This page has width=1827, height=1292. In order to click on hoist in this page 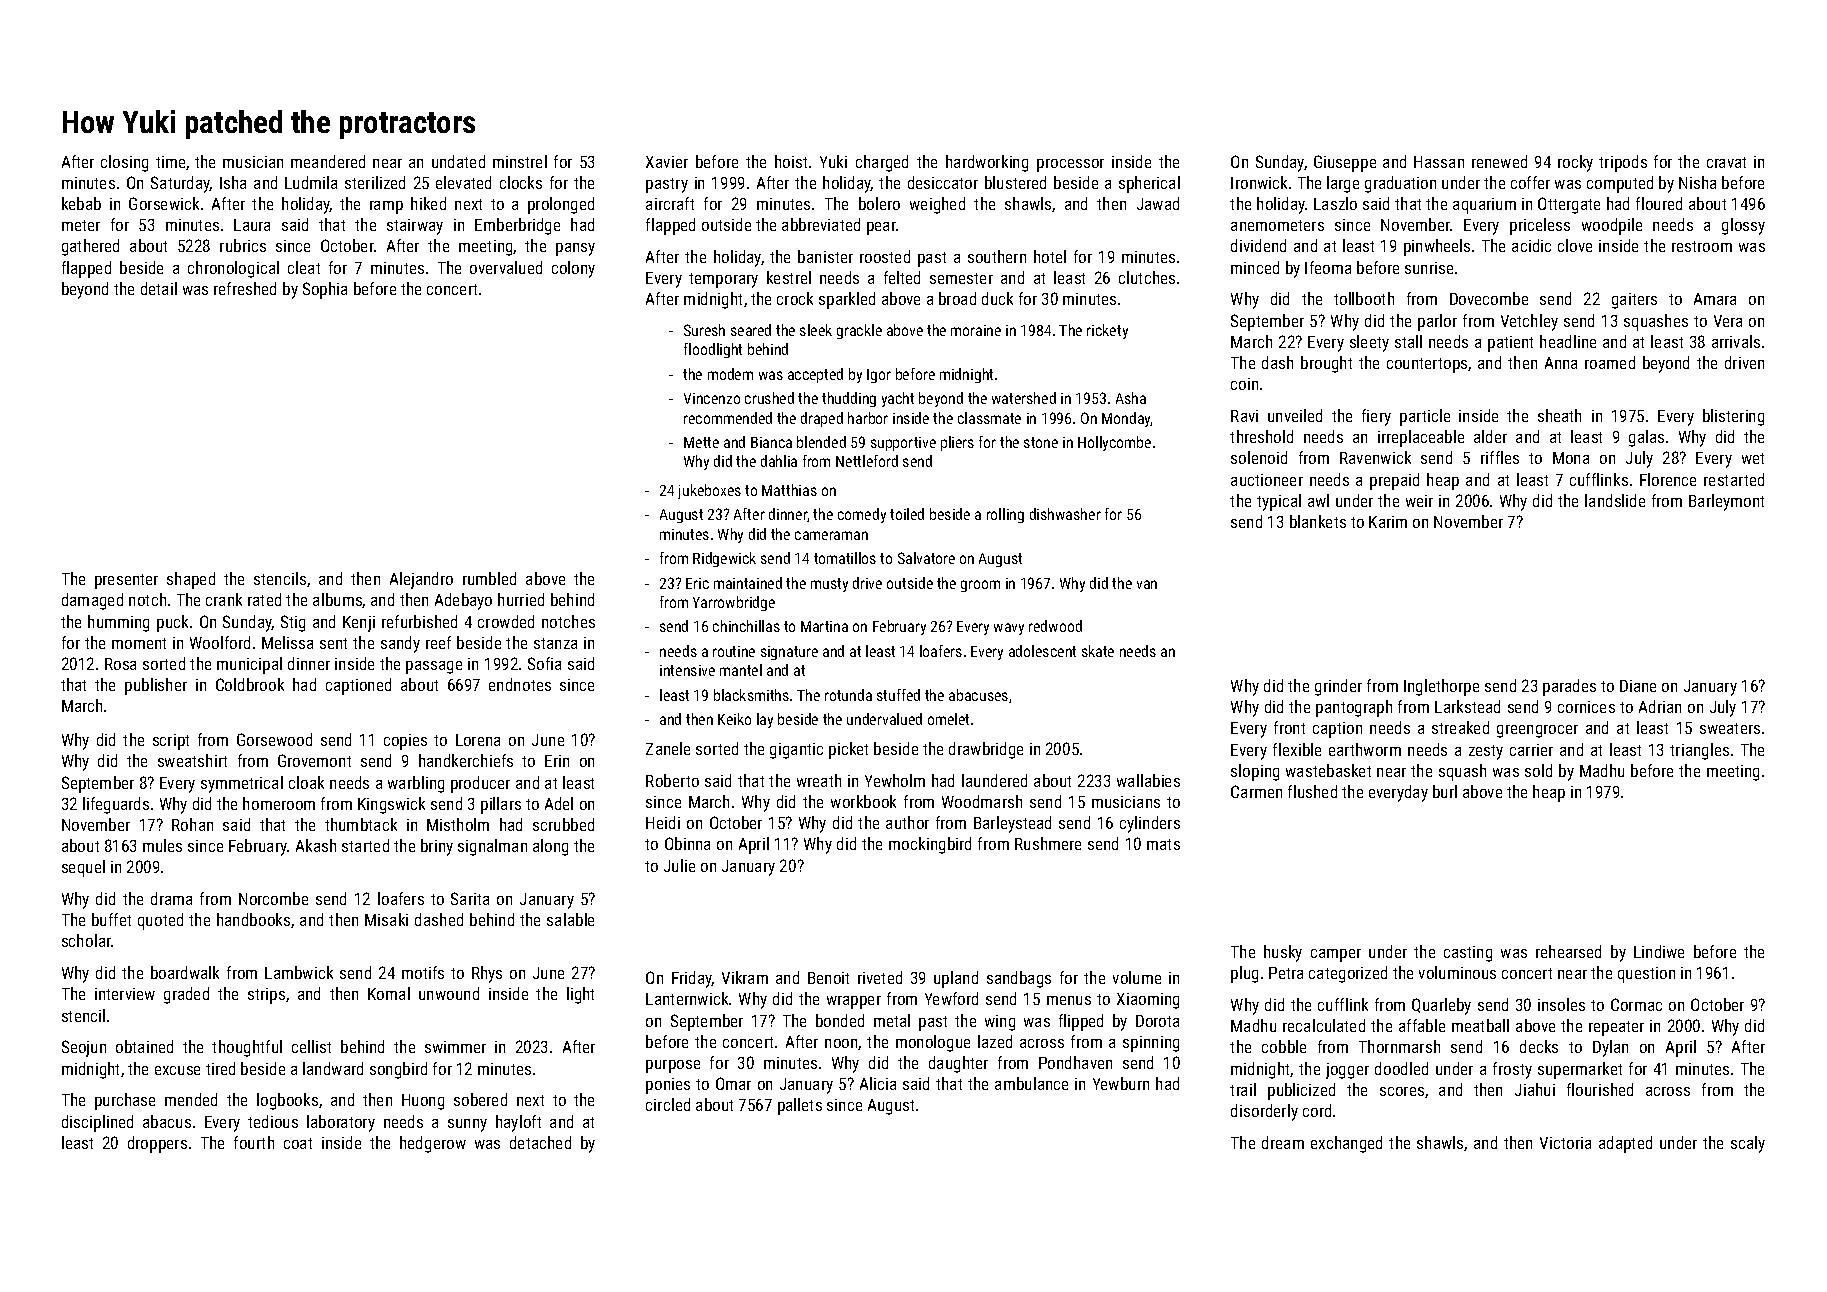, I will do `click(791, 161)`.
